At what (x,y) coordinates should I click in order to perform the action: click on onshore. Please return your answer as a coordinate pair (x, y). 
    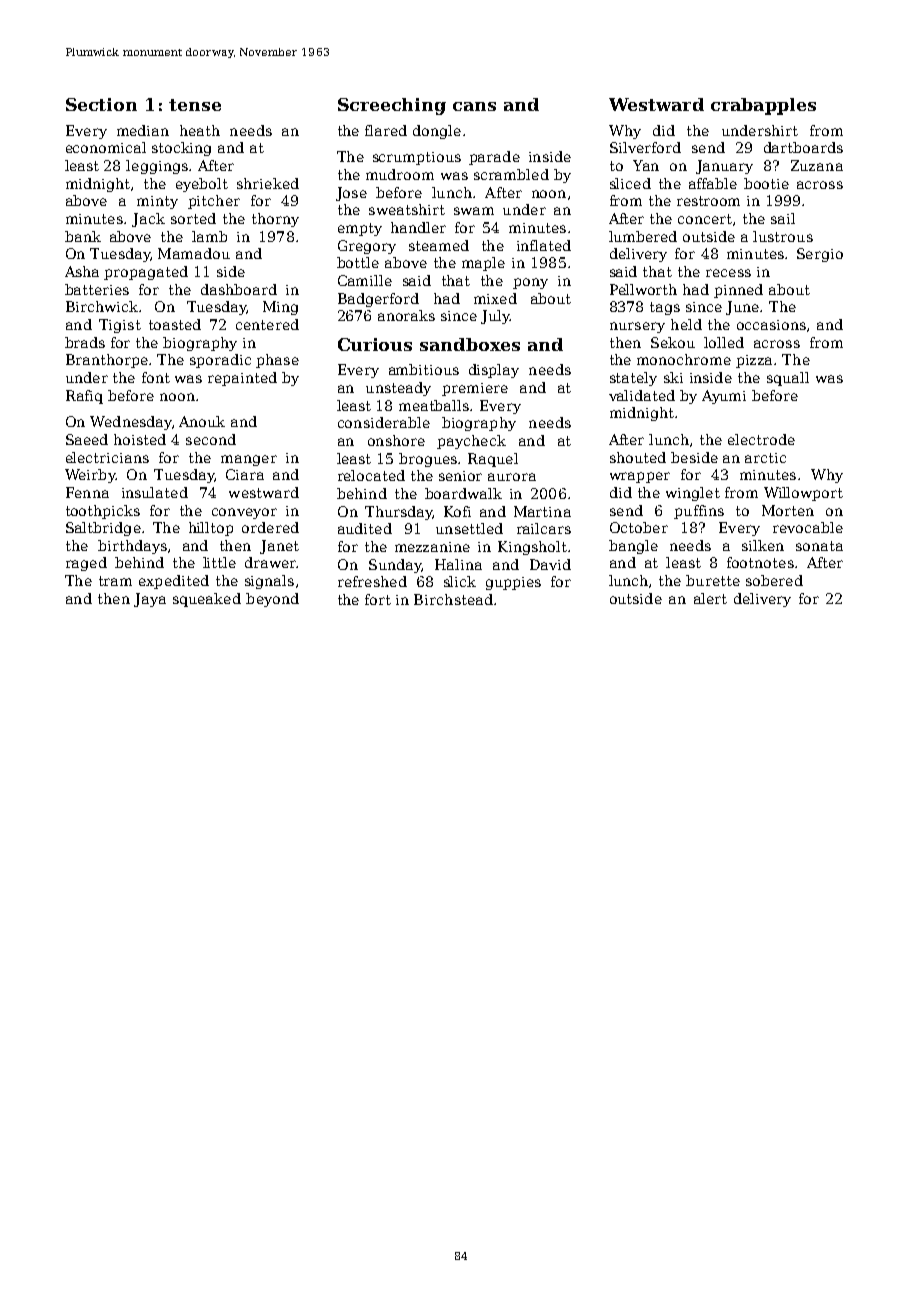
    Looking at the image, I should click on (396, 440).
